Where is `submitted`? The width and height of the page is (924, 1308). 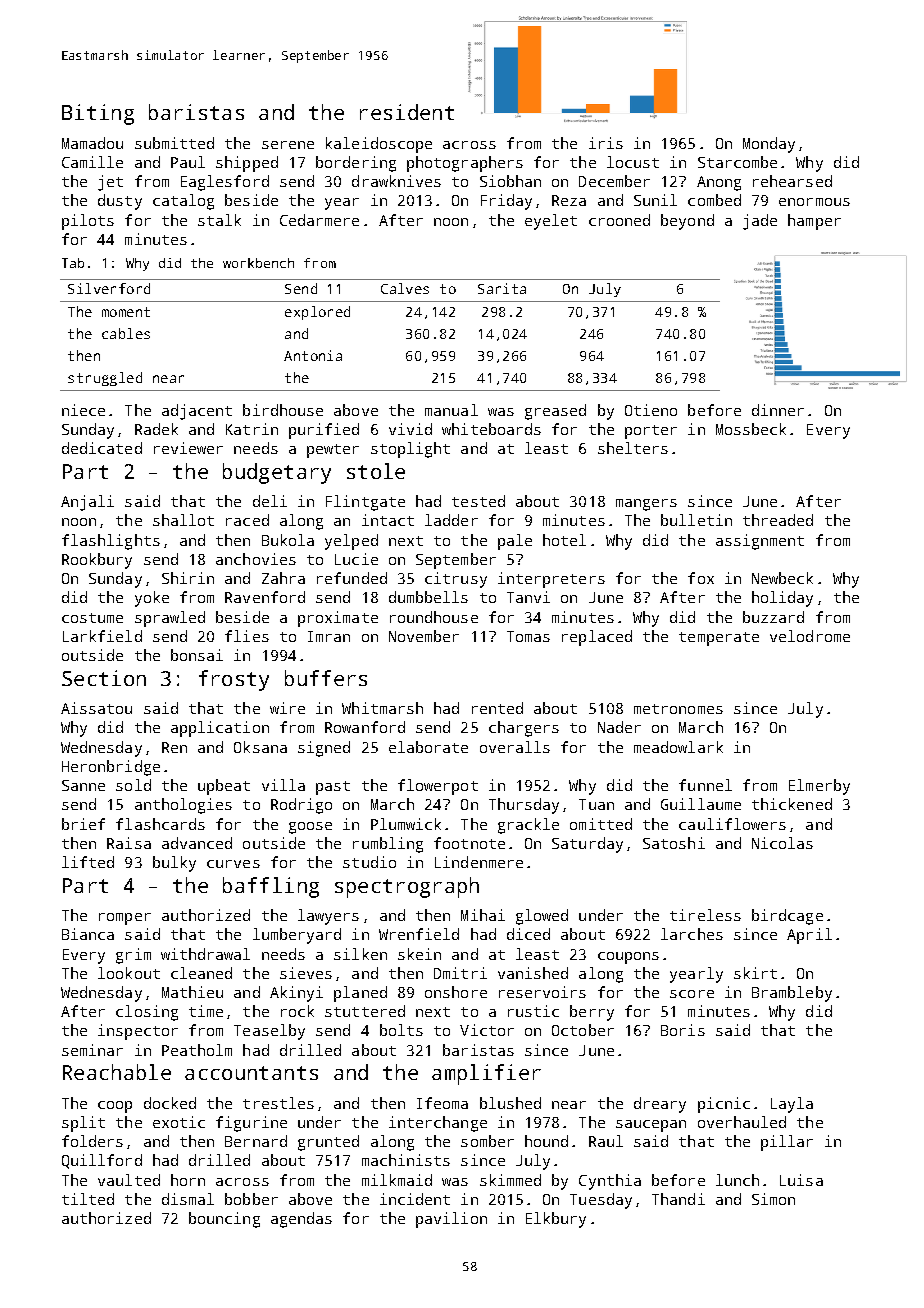
submitted is located at coordinates (174, 143).
